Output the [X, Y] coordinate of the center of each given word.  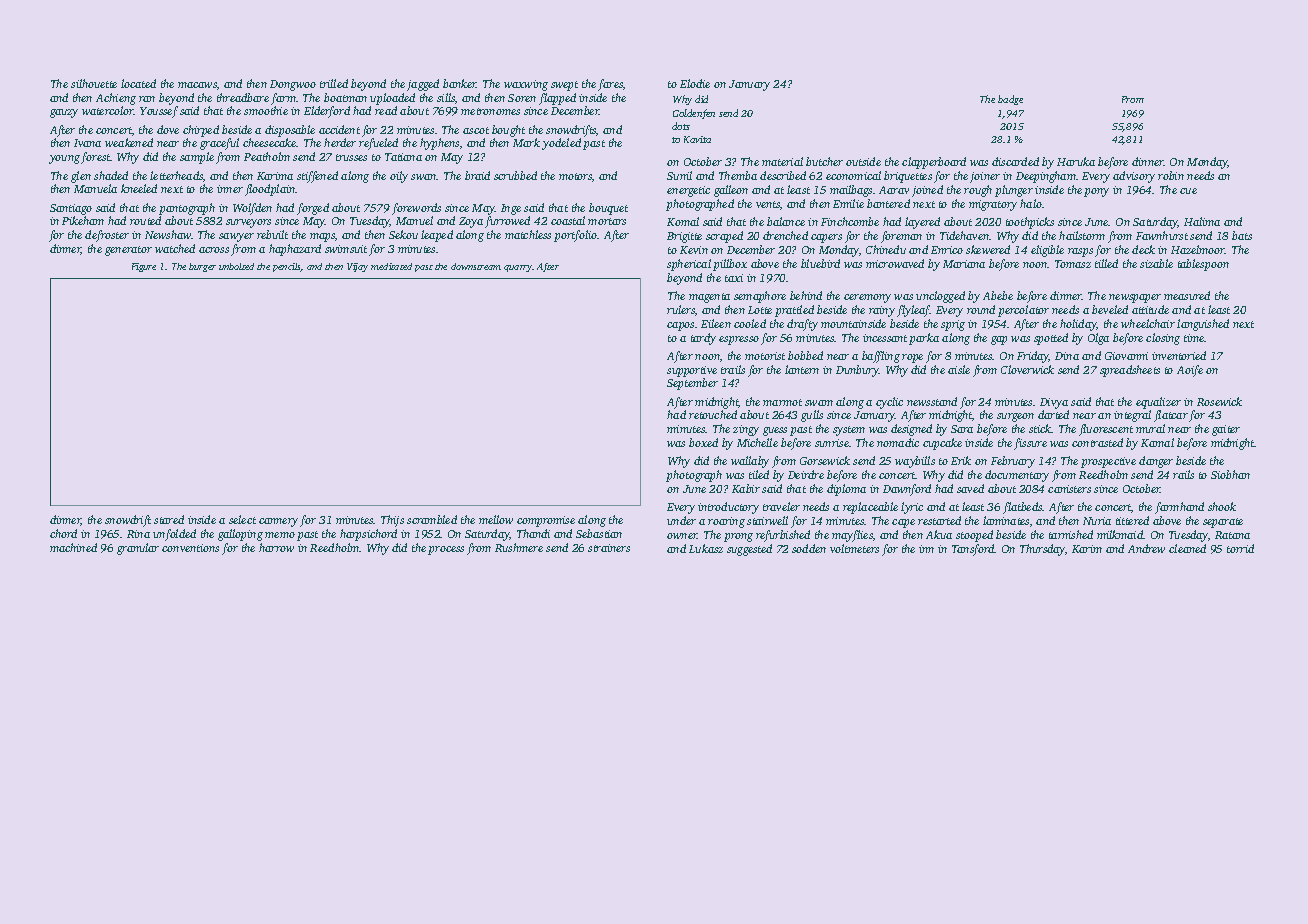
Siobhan [1230, 474]
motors [575, 176]
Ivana [87, 143]
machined [73, 547]
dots [681, 126]
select [242, 519]
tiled [759, 474]
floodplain [270, 190]
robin [1171, 175]
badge [1010, 100]
